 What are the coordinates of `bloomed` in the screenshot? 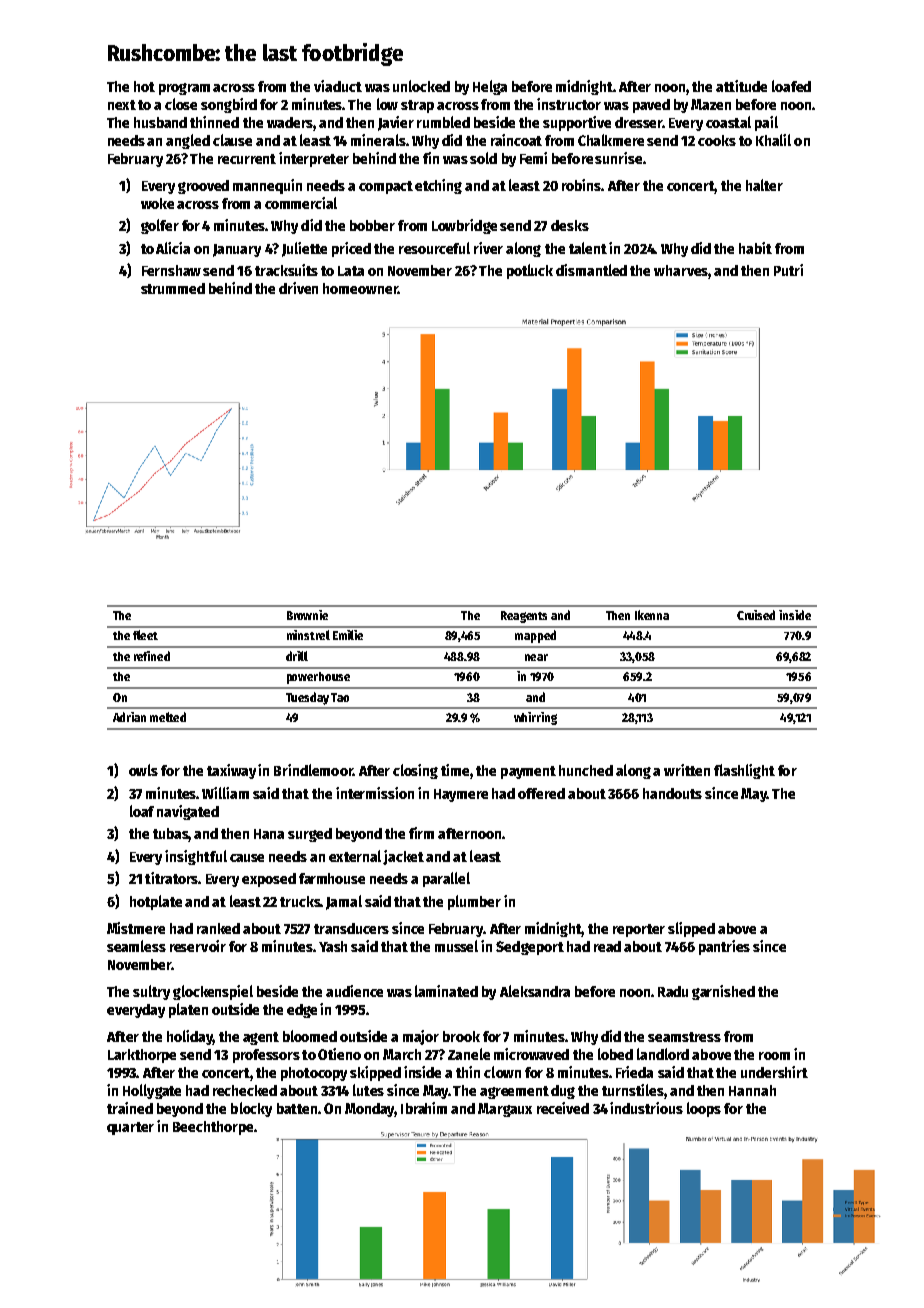 It's located at (310, 1036).
